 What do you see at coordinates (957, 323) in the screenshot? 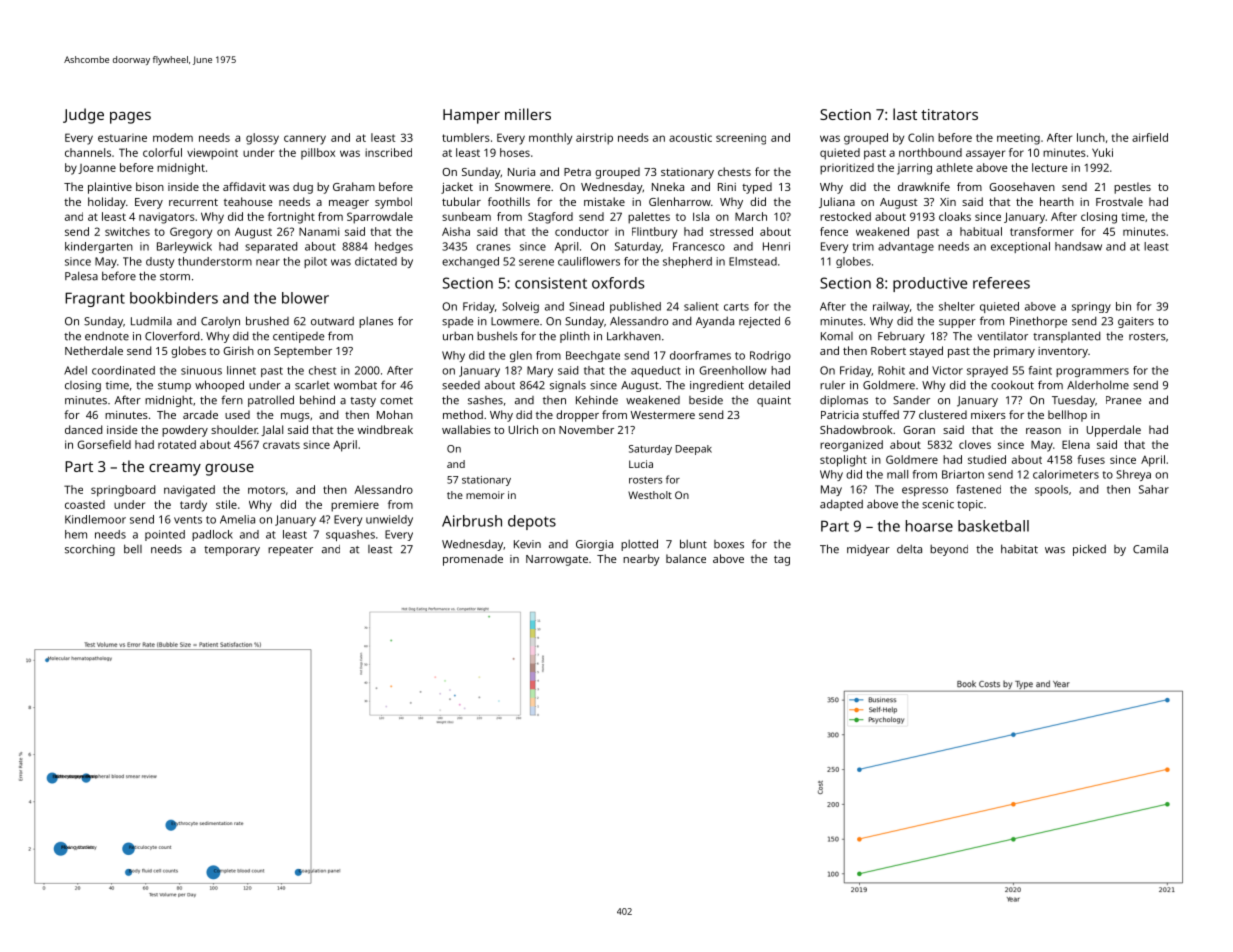
I see `supper` at bounding box center [957, 323].
